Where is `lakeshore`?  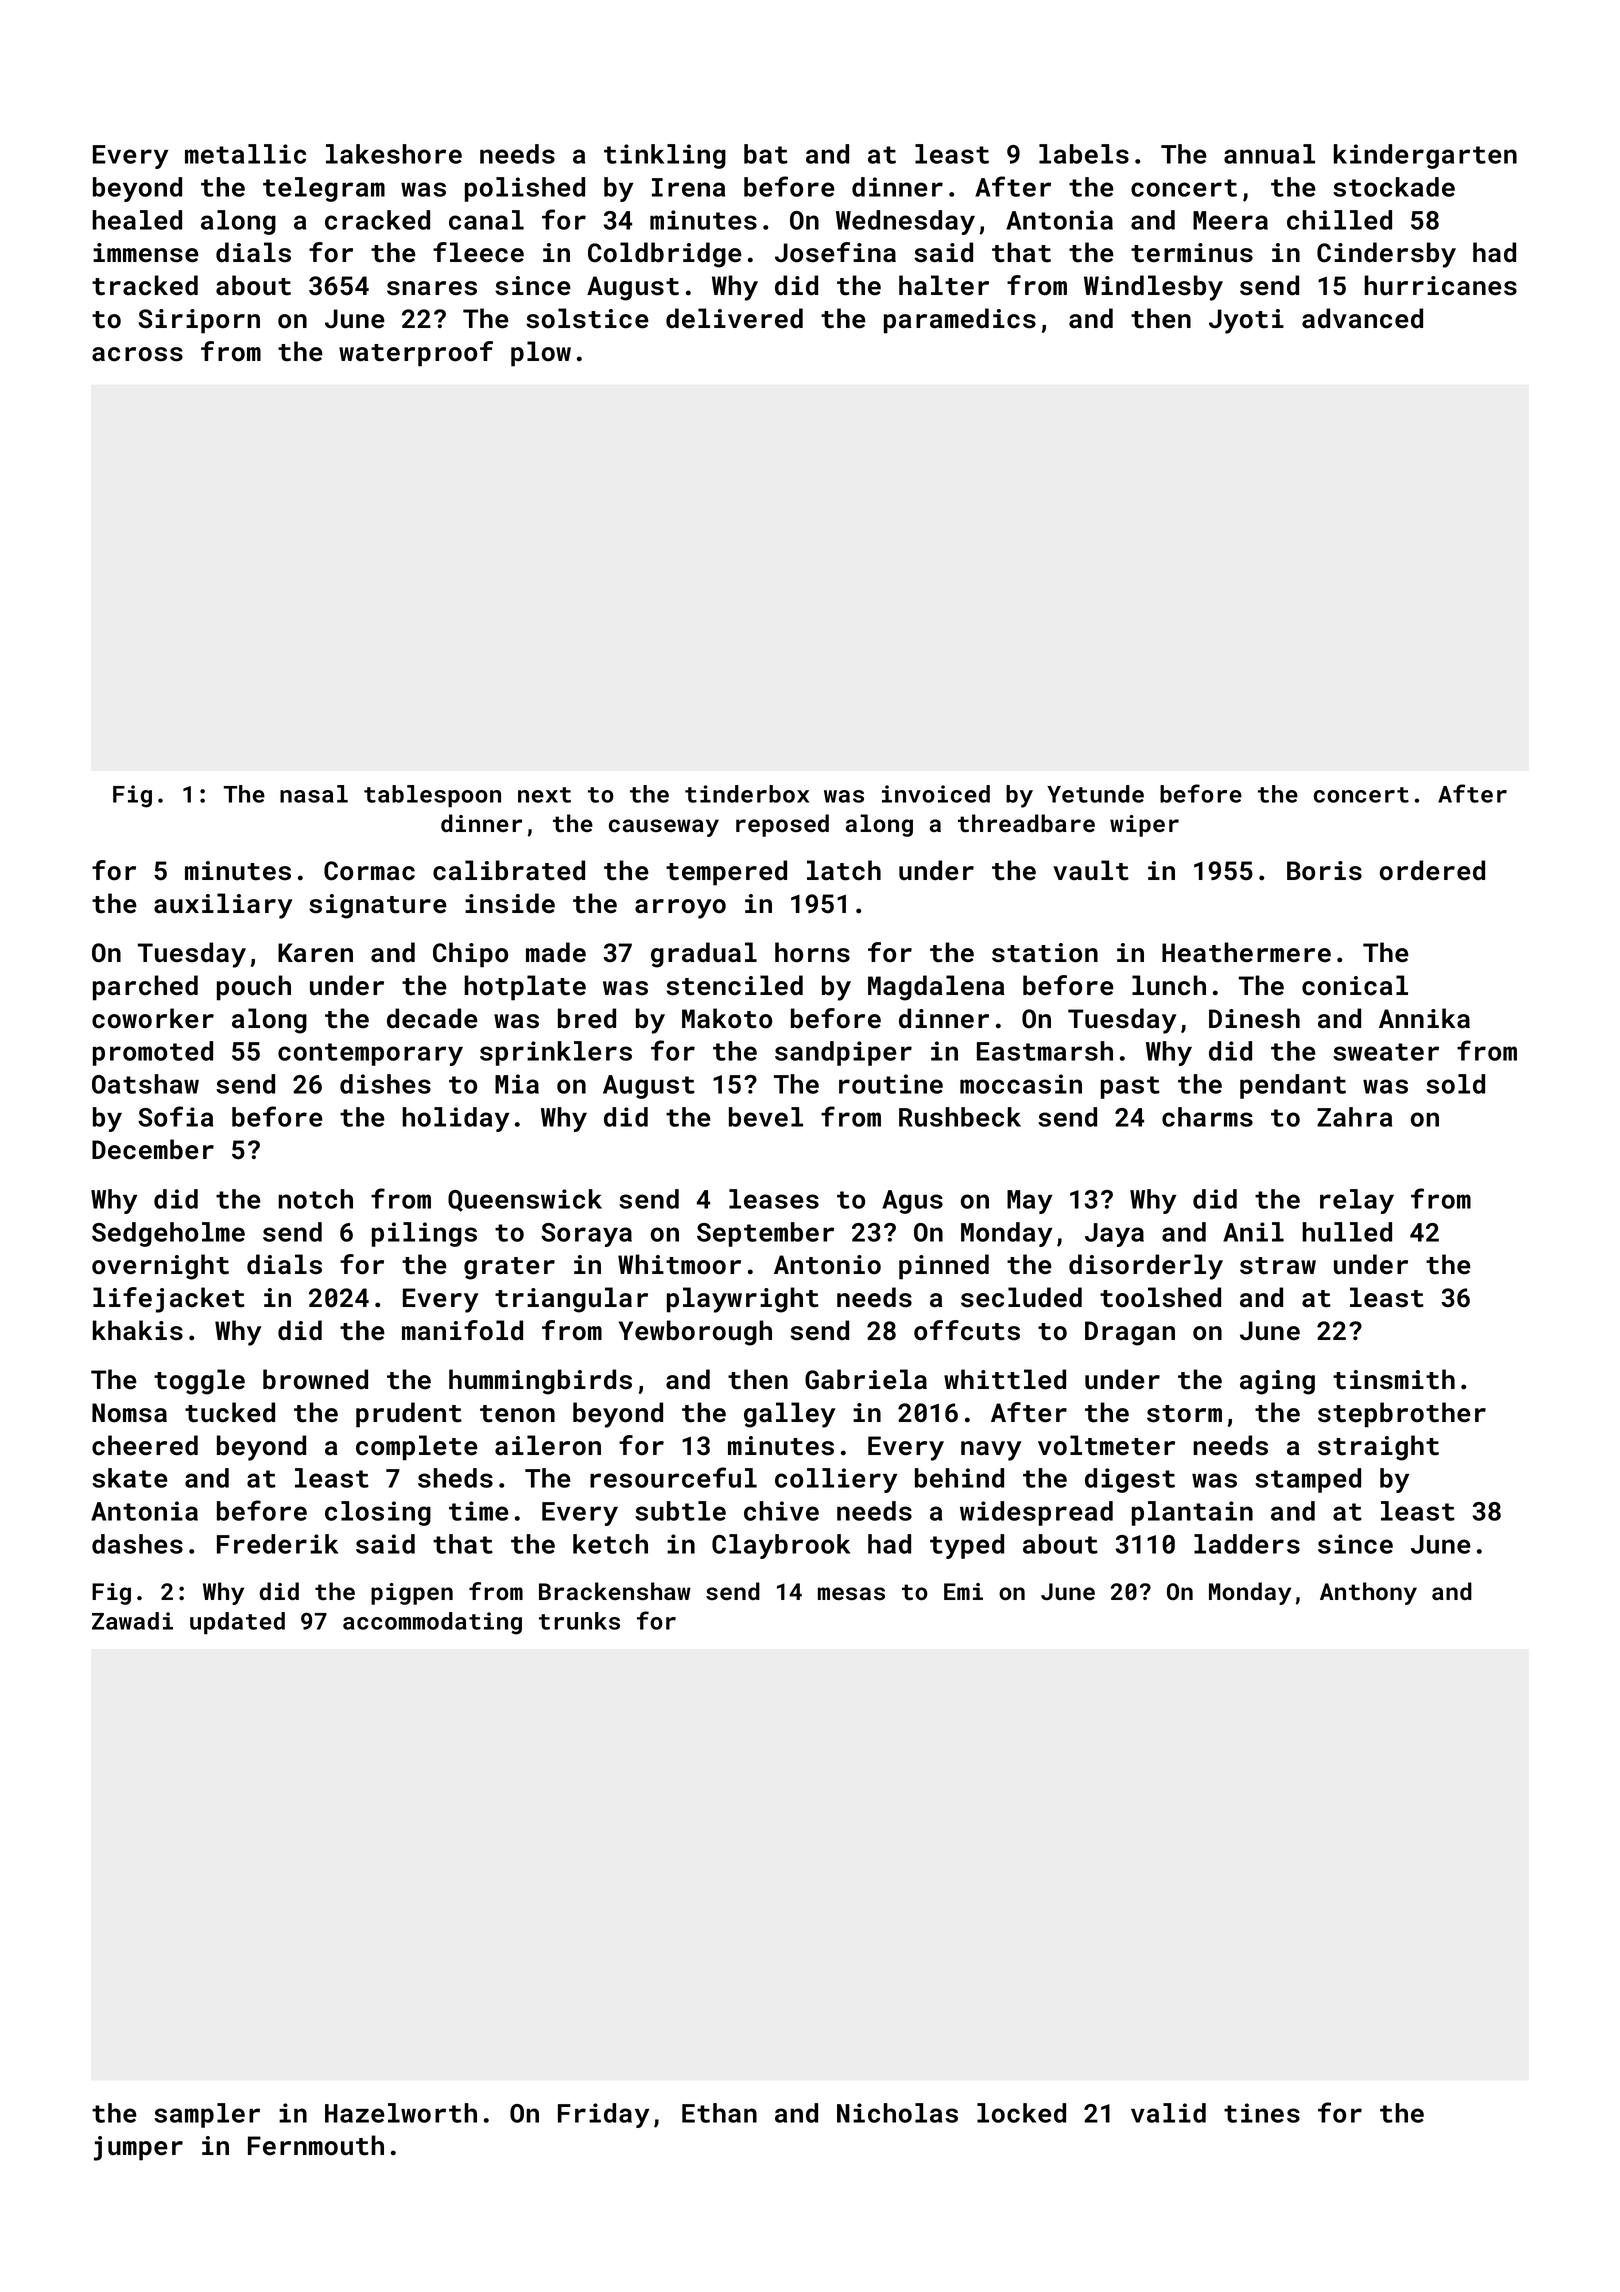 lakeshore is located at coordinates (394, 154).
